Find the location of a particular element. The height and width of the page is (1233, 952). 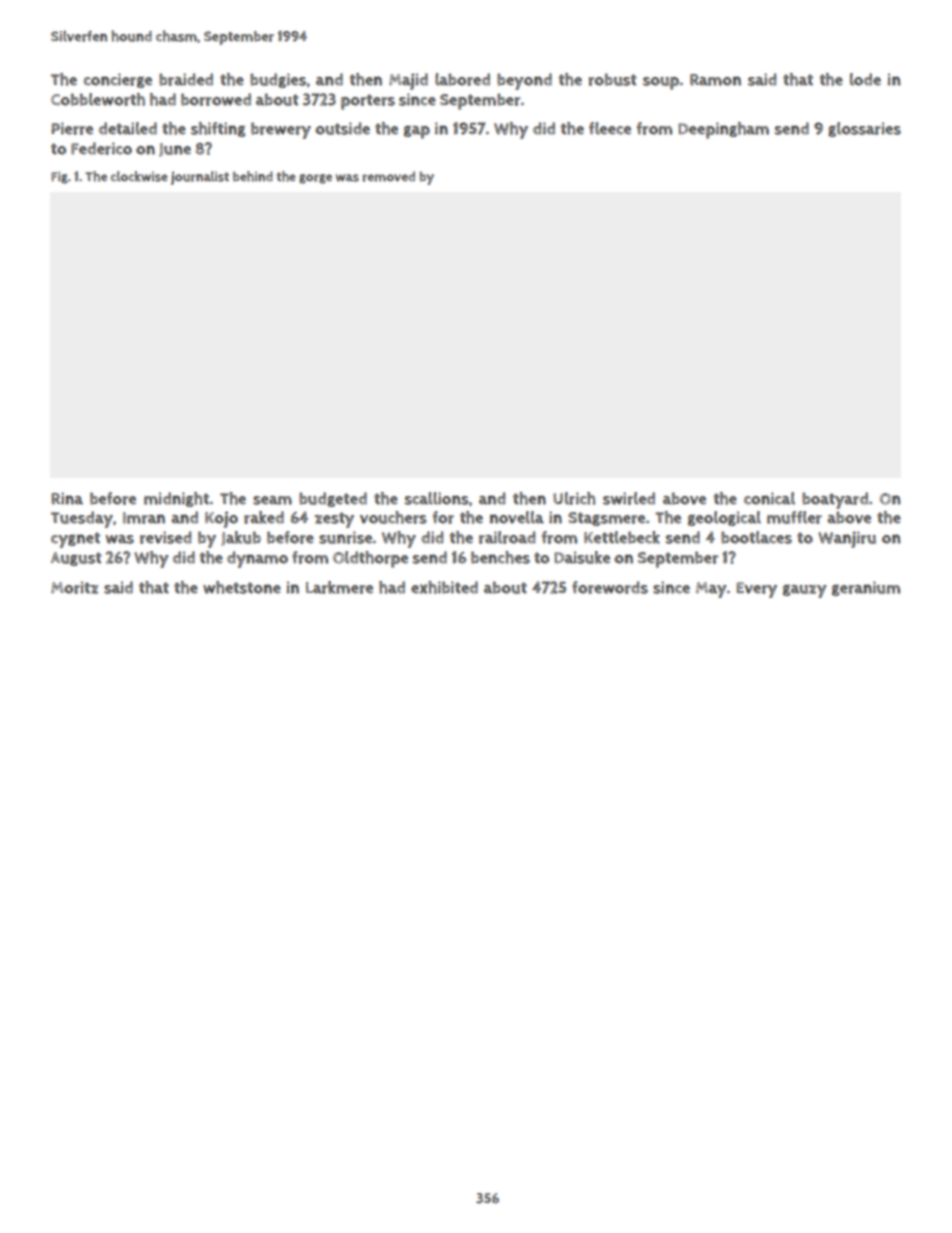

braided is located at coordinates (186, 79).
